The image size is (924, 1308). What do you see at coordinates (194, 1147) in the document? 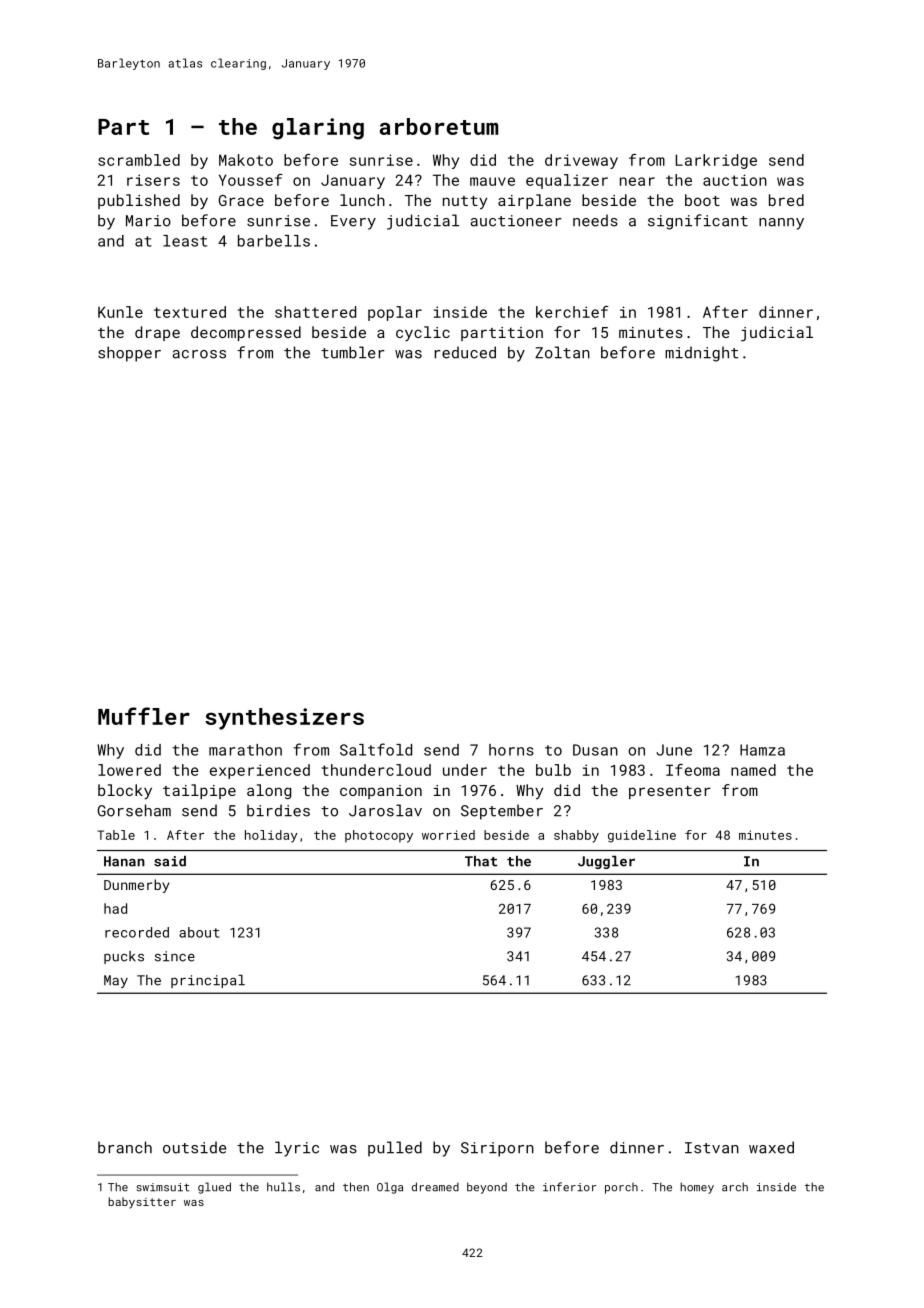
I see `outside` at bounding box center [194, 1147].
